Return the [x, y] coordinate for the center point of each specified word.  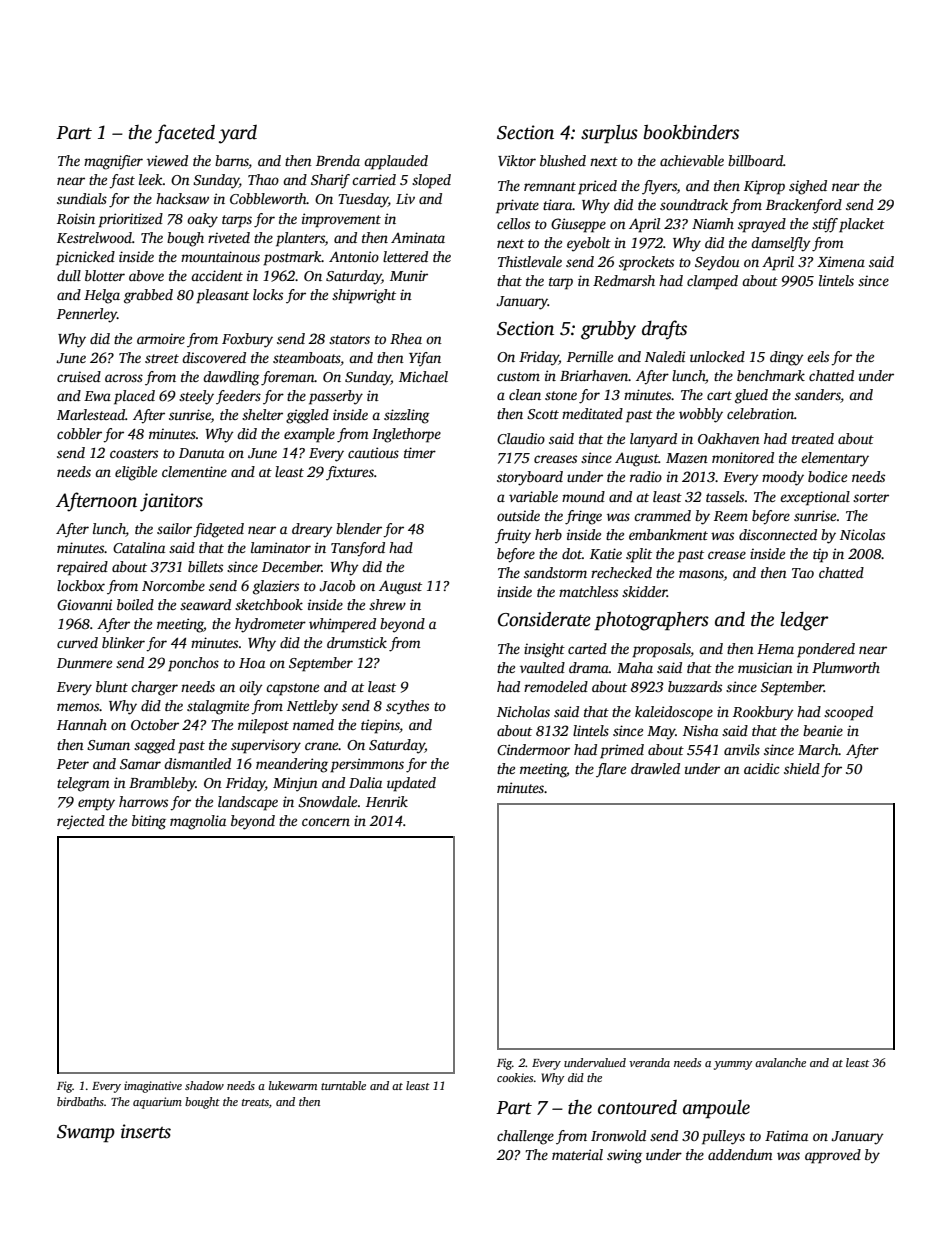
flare [611, 770]
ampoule [716, 1109]
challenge [525, 1137]
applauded [396, 162]
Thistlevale [530, 261]
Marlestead [91, 414]
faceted [185, 134]
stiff [825, 225]
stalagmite [218, 707]
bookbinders [691, 132]
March [818, 749]
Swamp [86, 1133]
